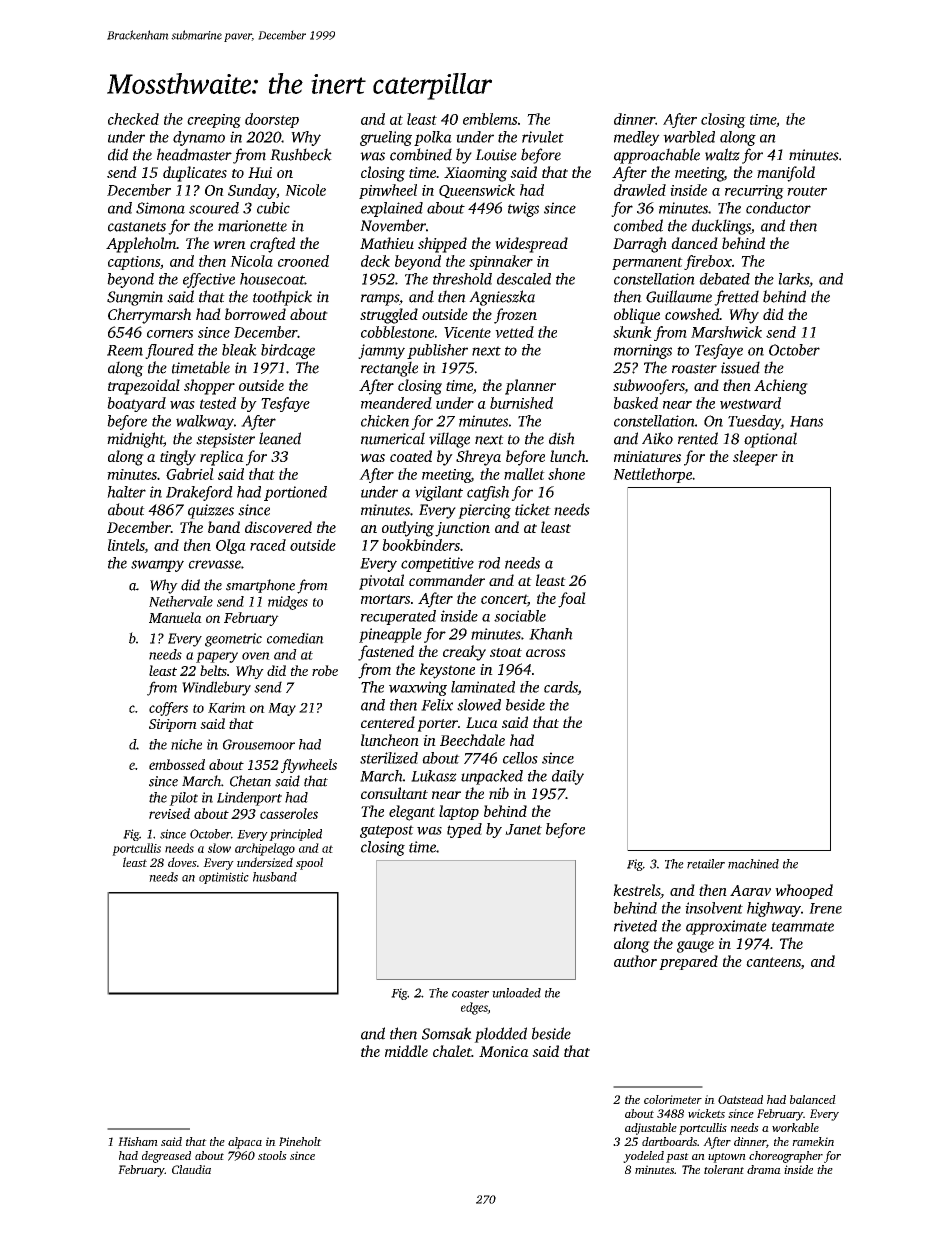  Describe the element at coordinates (753, 864) in the page. I see `machined` at that location.
